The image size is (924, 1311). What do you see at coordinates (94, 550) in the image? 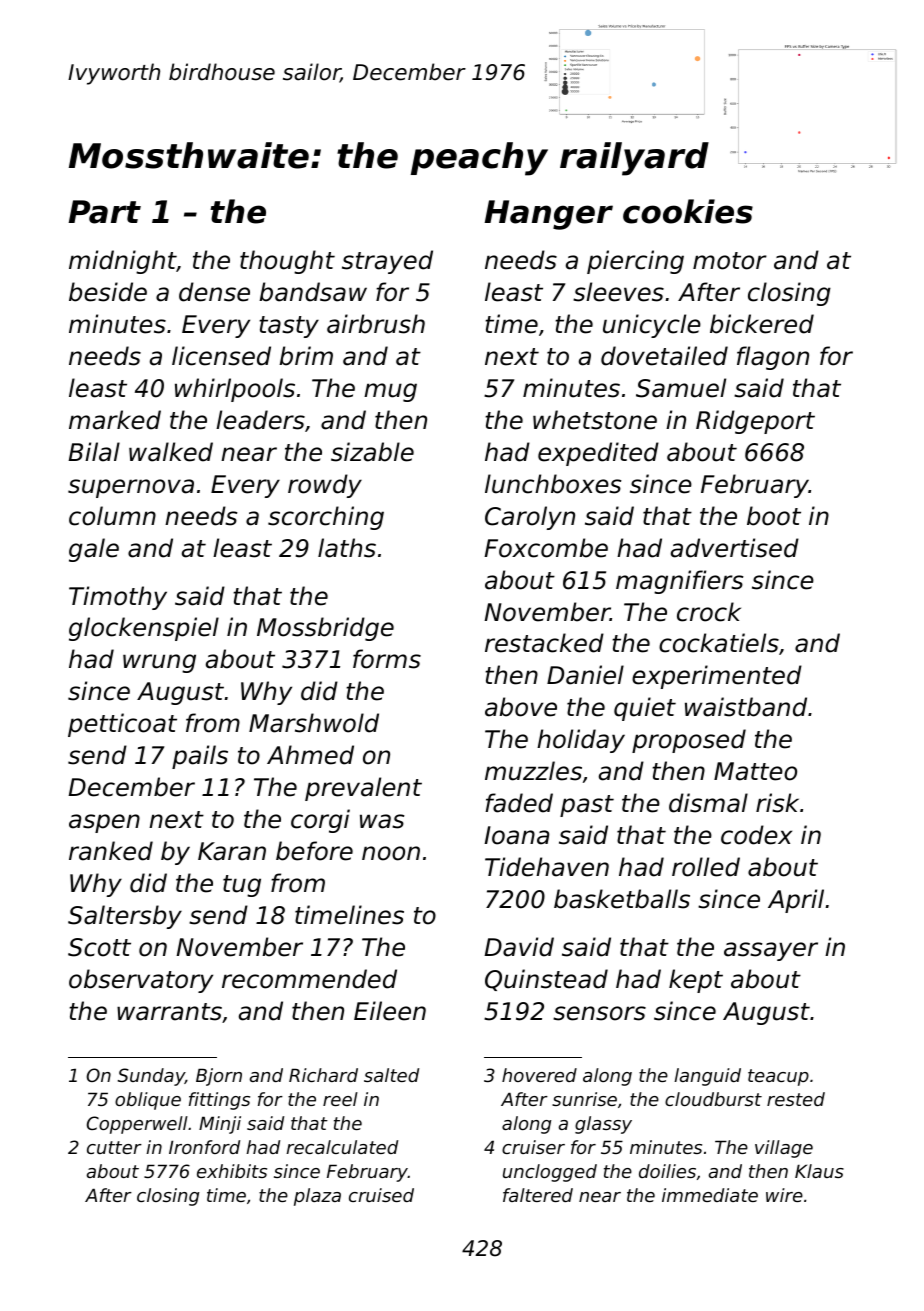
I see `gale` at bounding box center [94, 550].
